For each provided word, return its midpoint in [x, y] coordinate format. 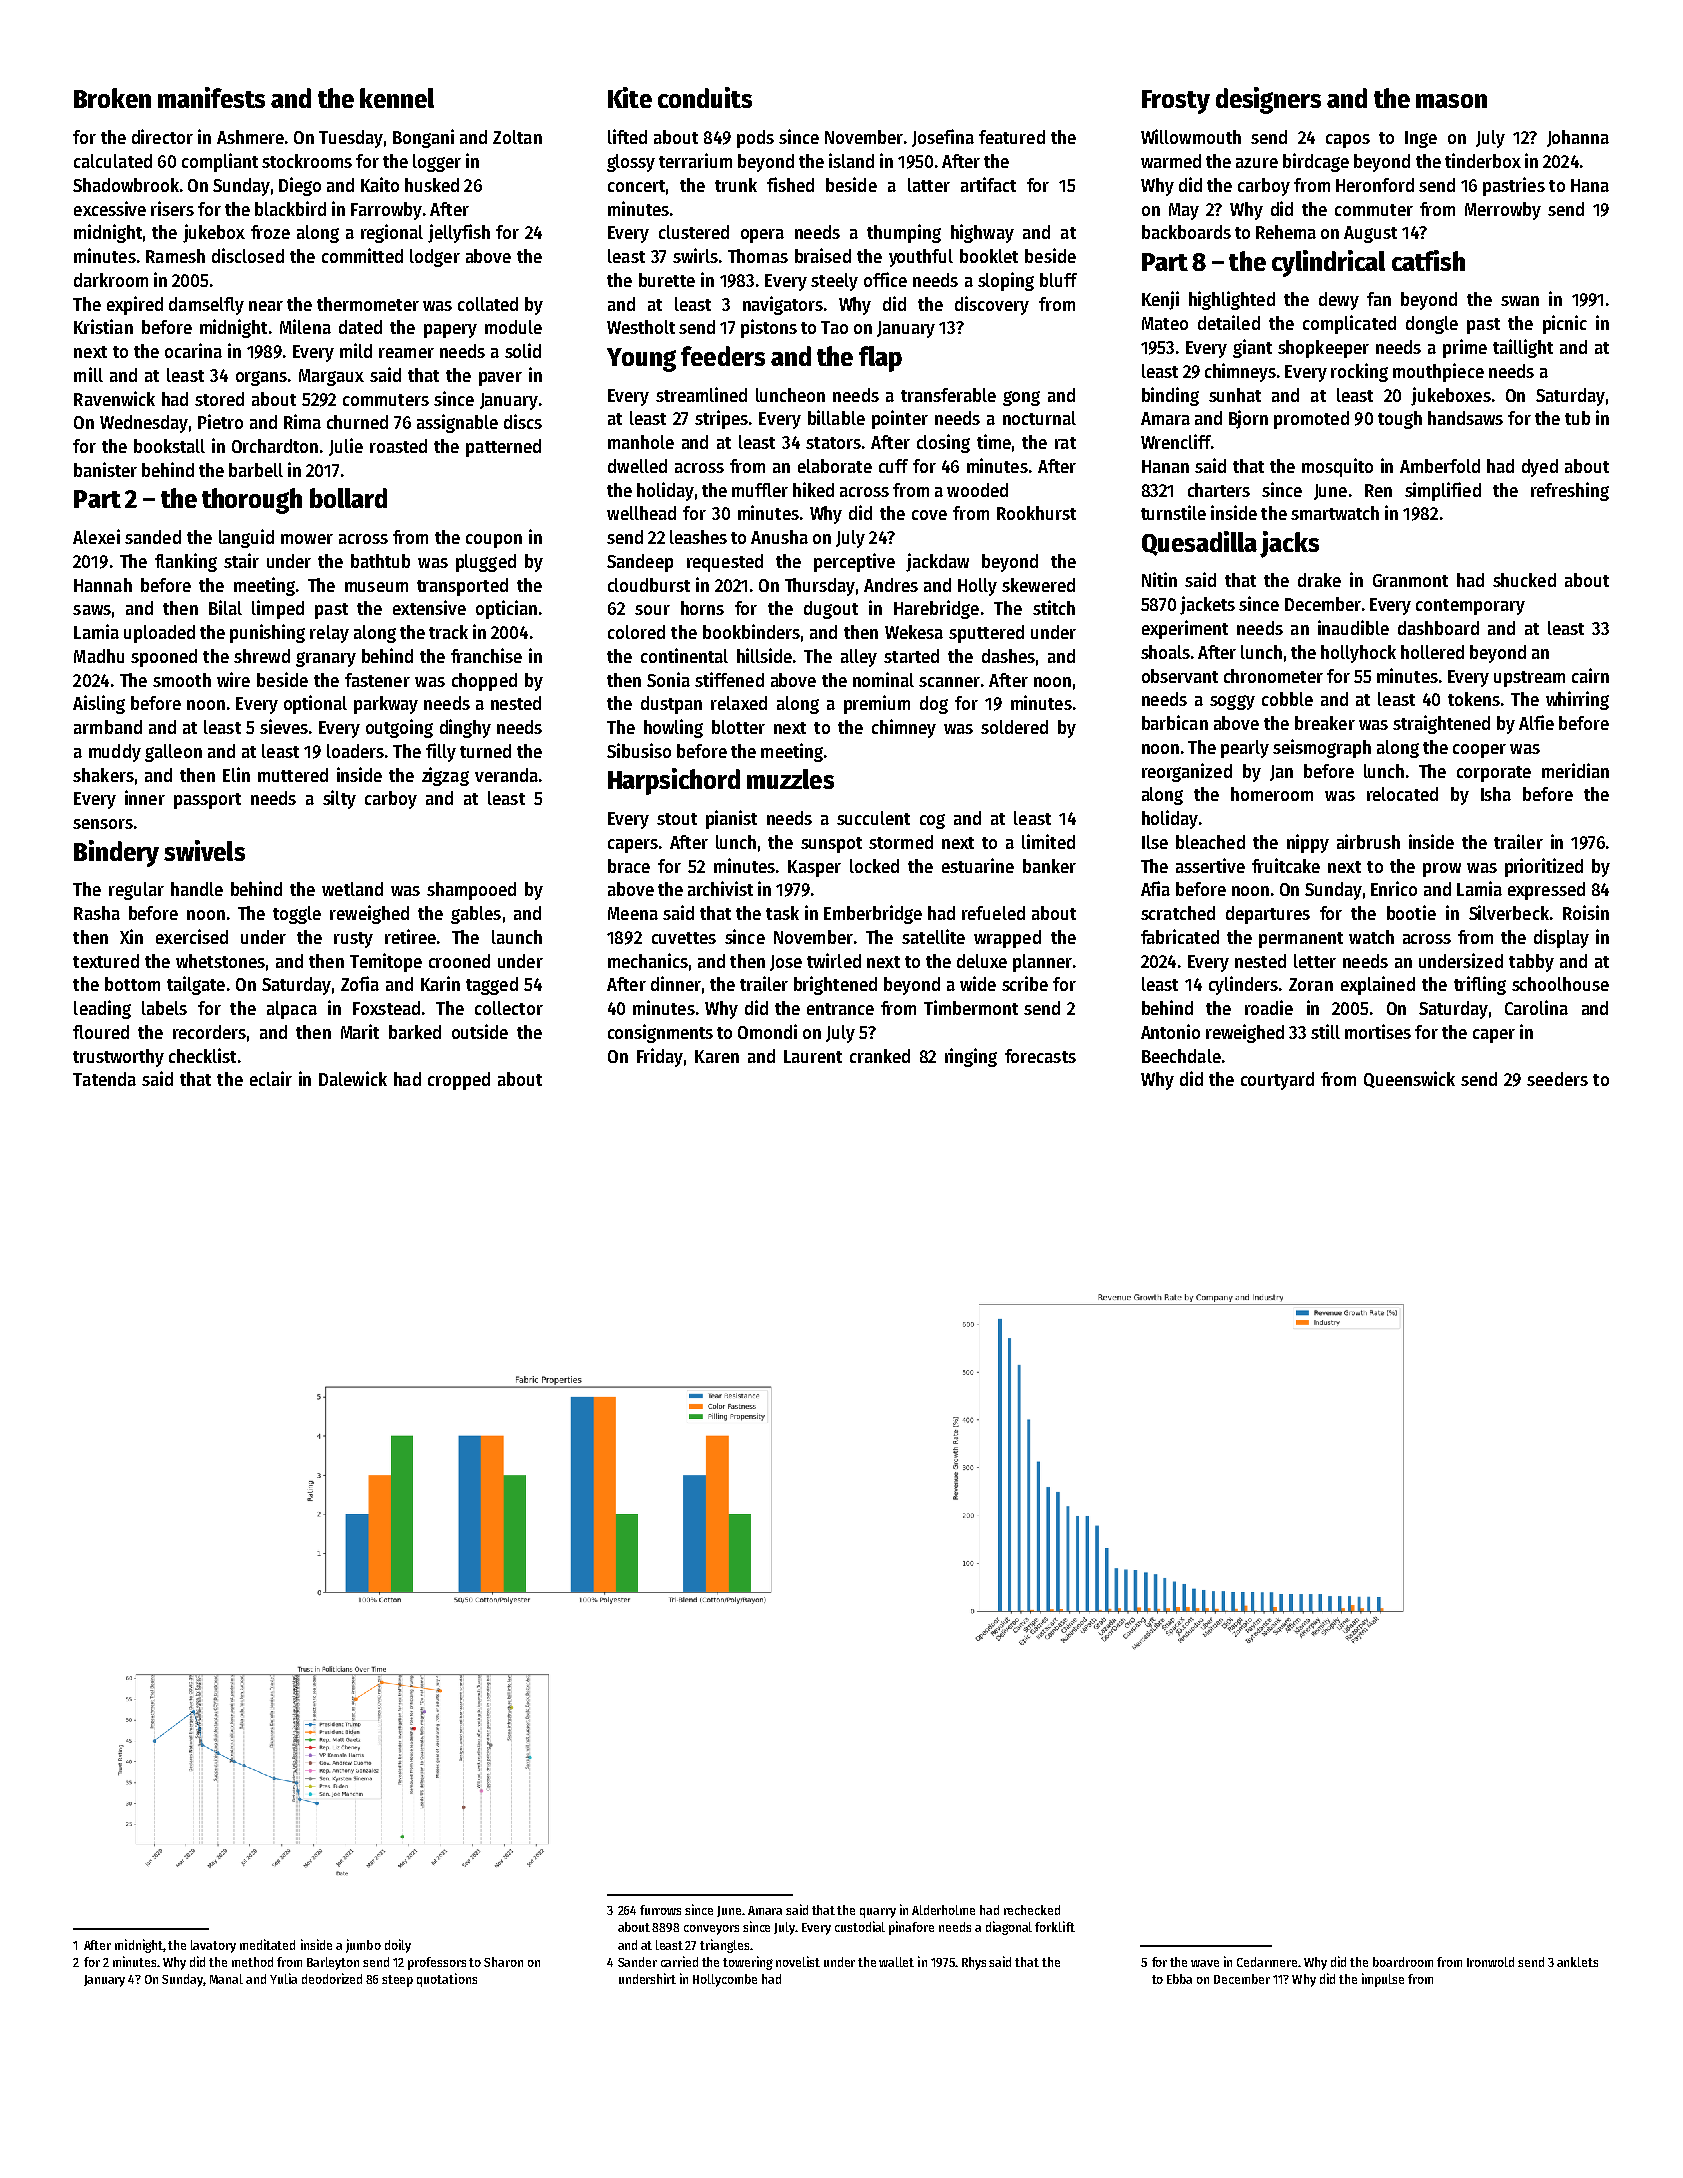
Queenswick [1409, 1079]
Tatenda [104, 1079]
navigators [783, 305]
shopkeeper [1323, 349]
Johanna [1578, 138]
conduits [705, 97]
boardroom [1403, 1962]
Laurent [813, 1056]
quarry [878, 1913]
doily [398, 1946]
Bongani [423, 138]
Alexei [96, 536]
